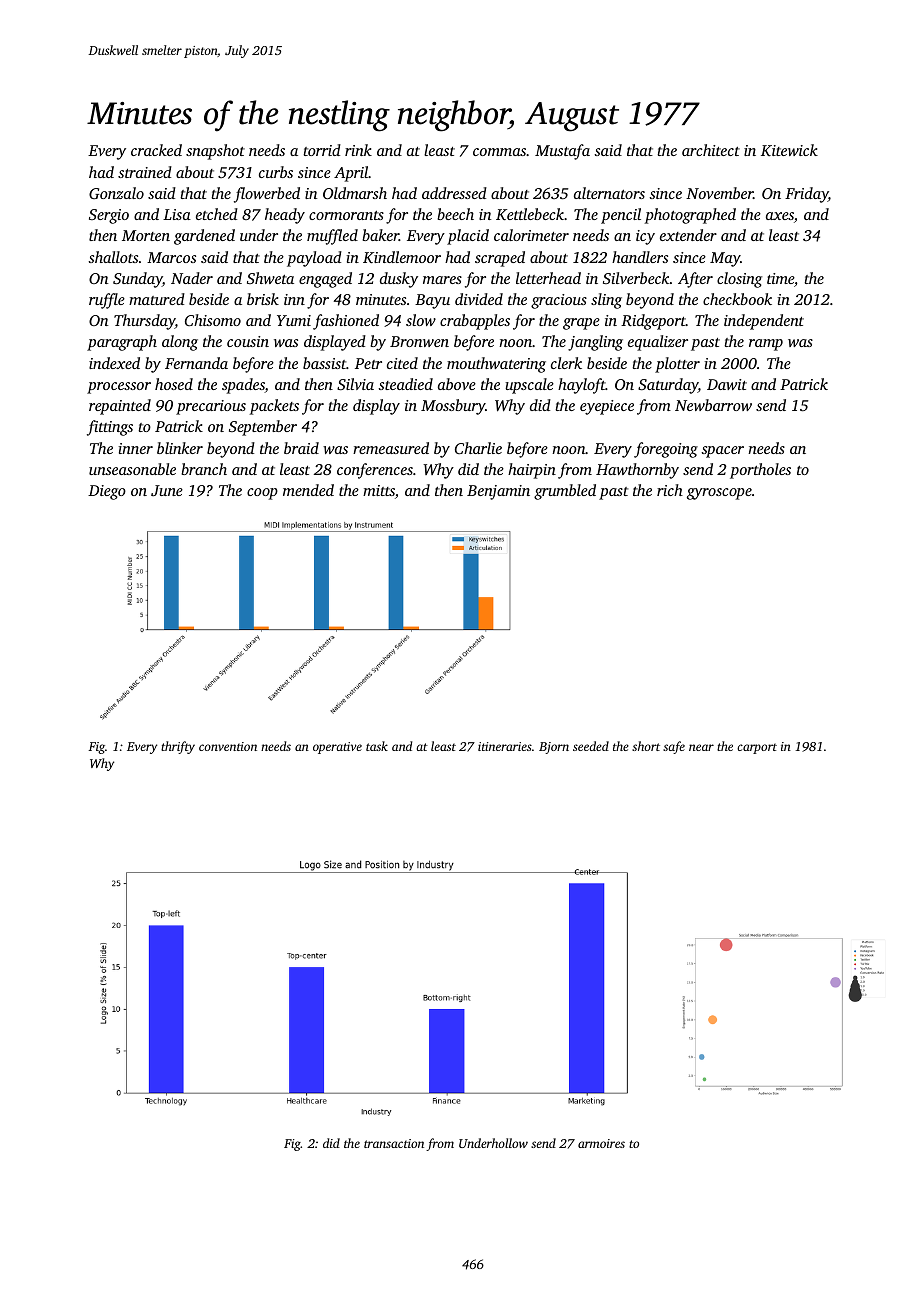 The image size is (924, 1311). I want to click on convention, so click(228, 746).
